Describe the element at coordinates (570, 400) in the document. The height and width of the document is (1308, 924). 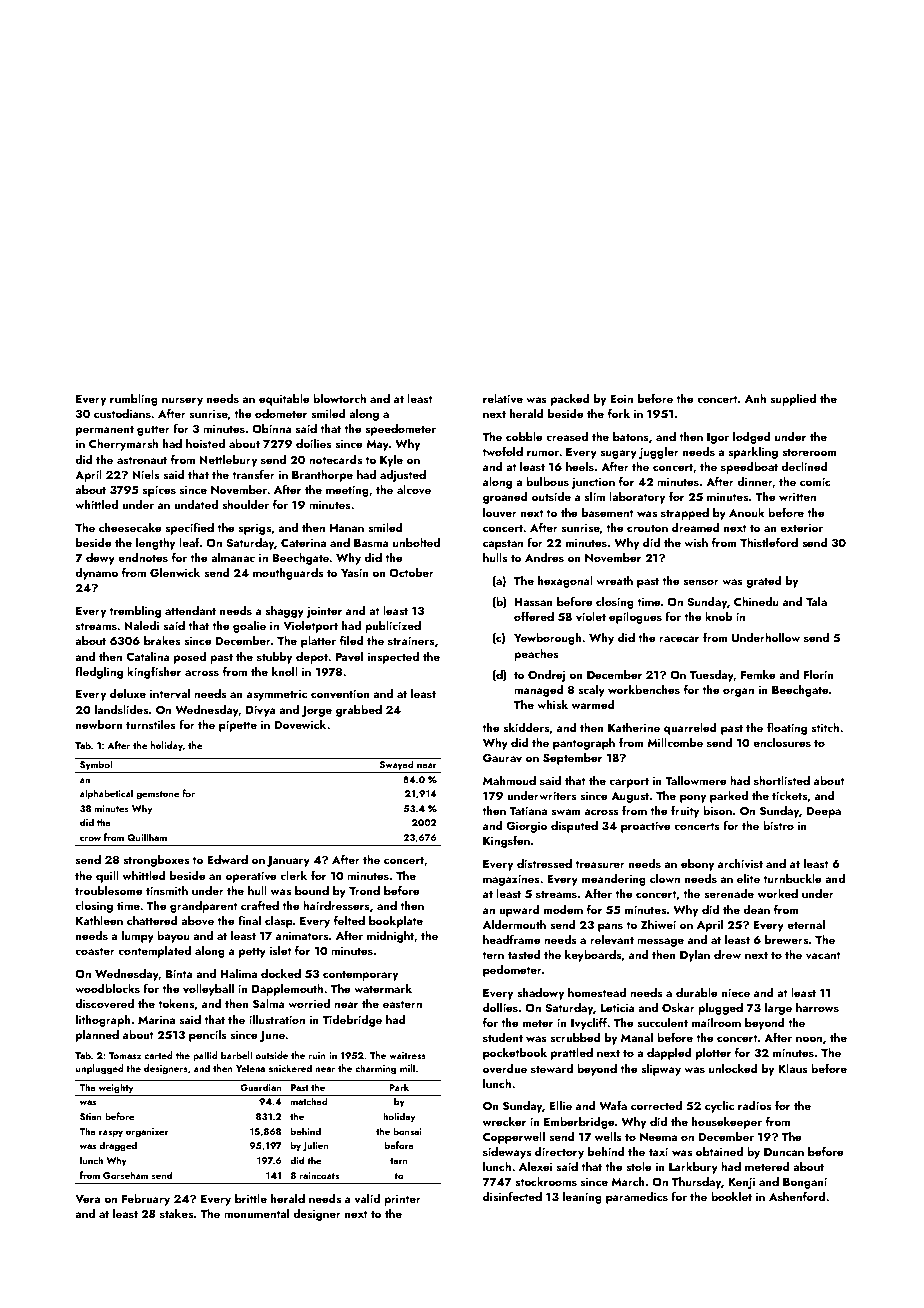
I see `packed` at that location.
